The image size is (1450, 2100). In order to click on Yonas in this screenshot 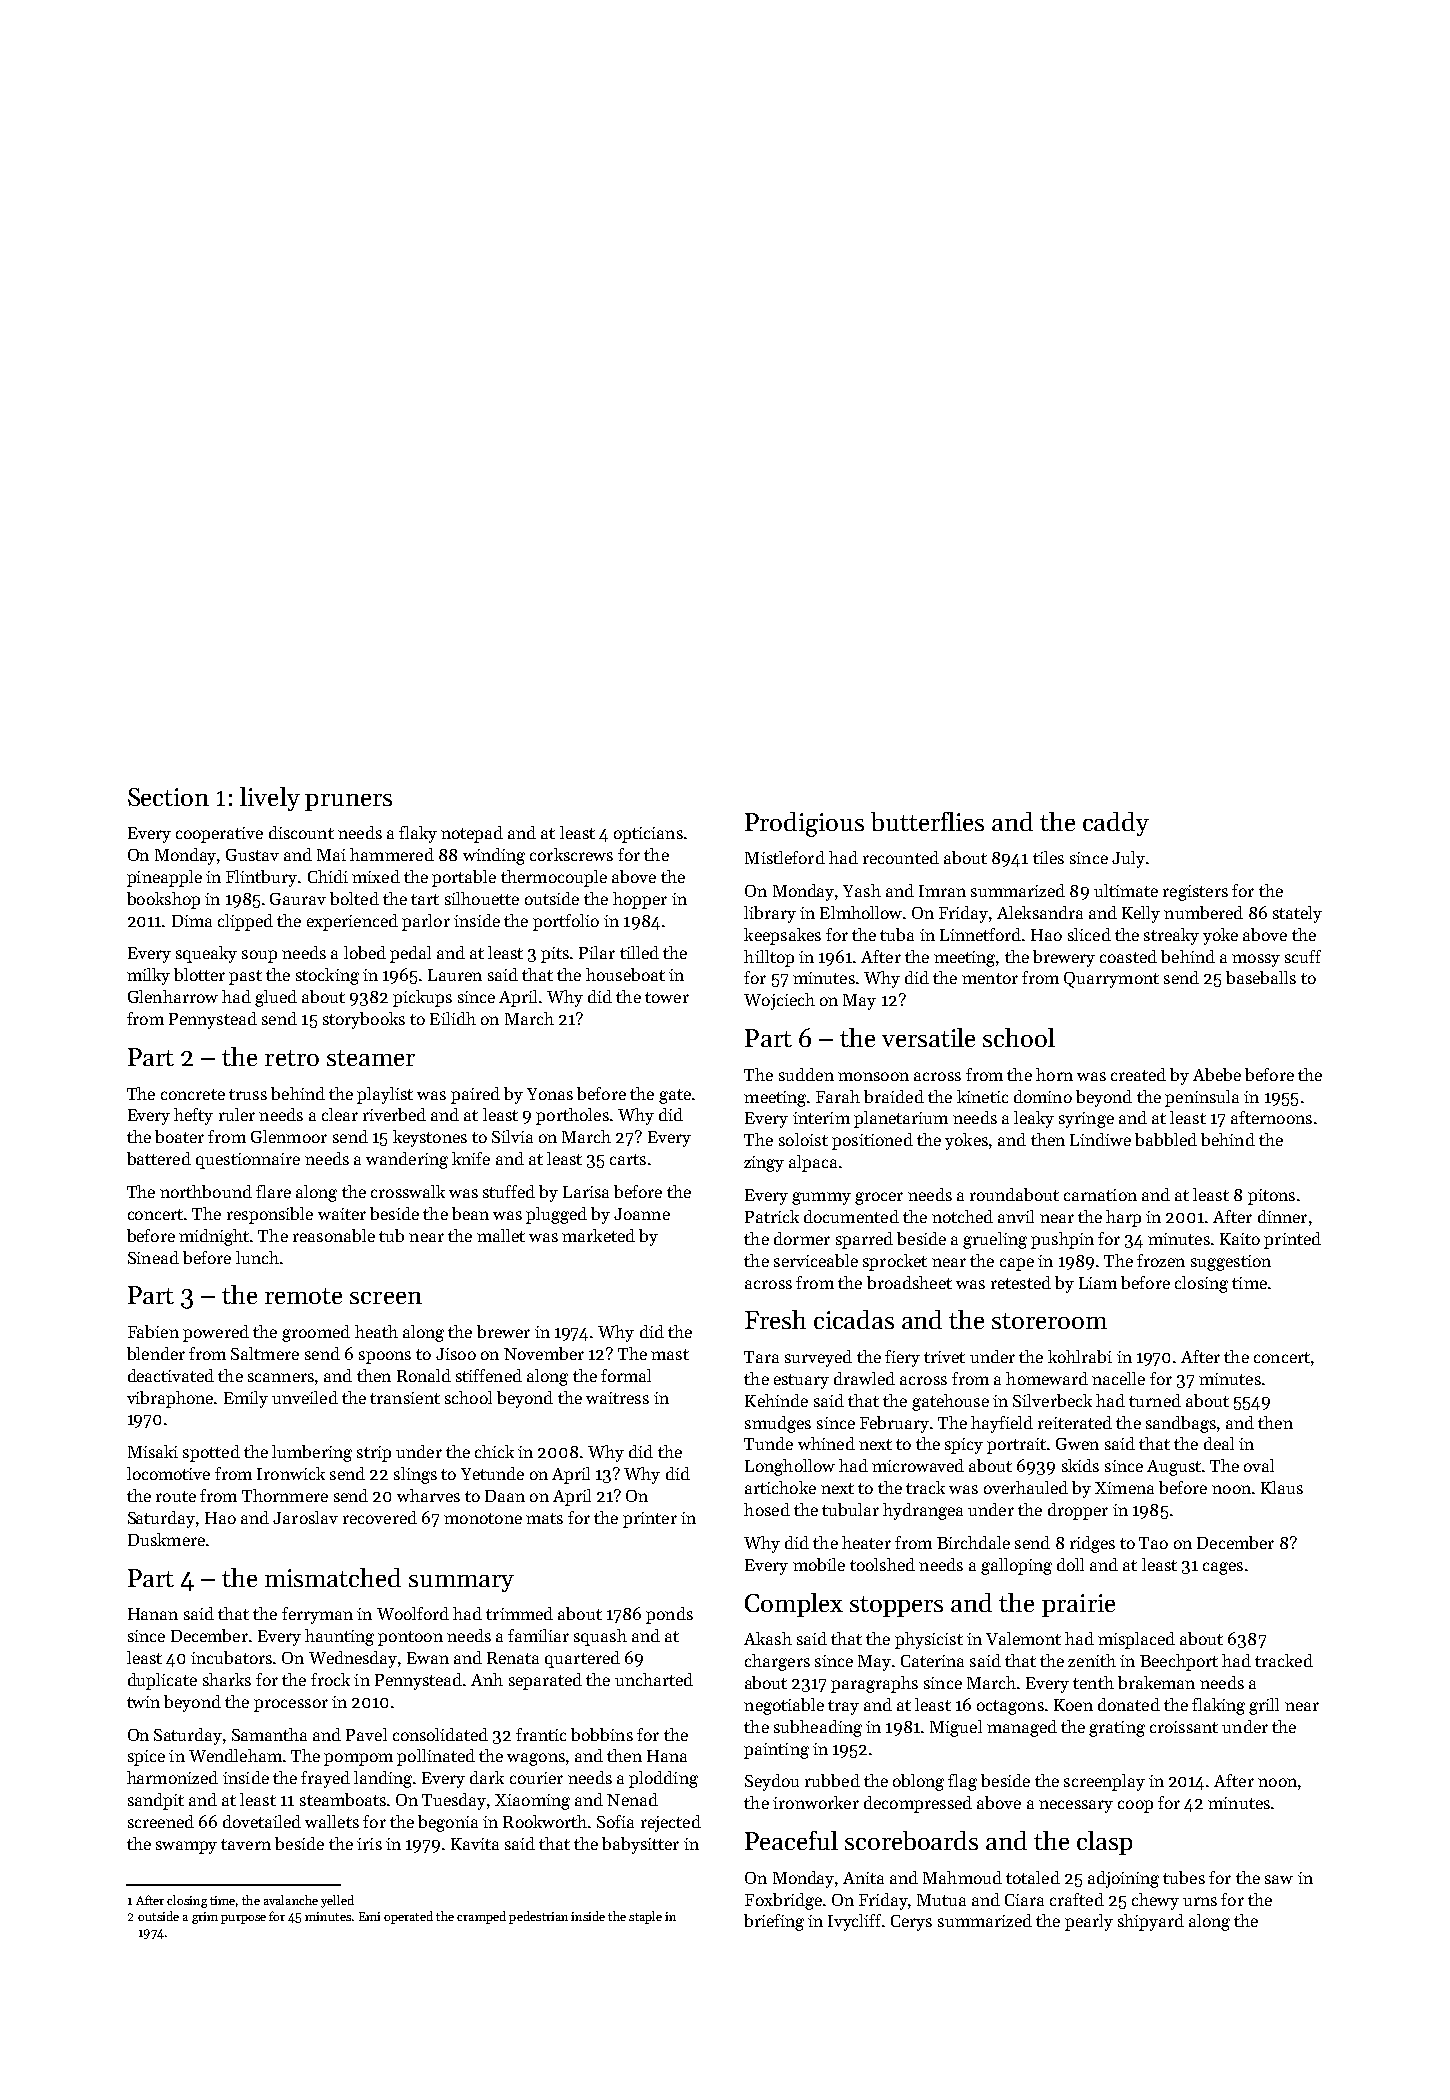, I will do `click(550, 1094)`.
